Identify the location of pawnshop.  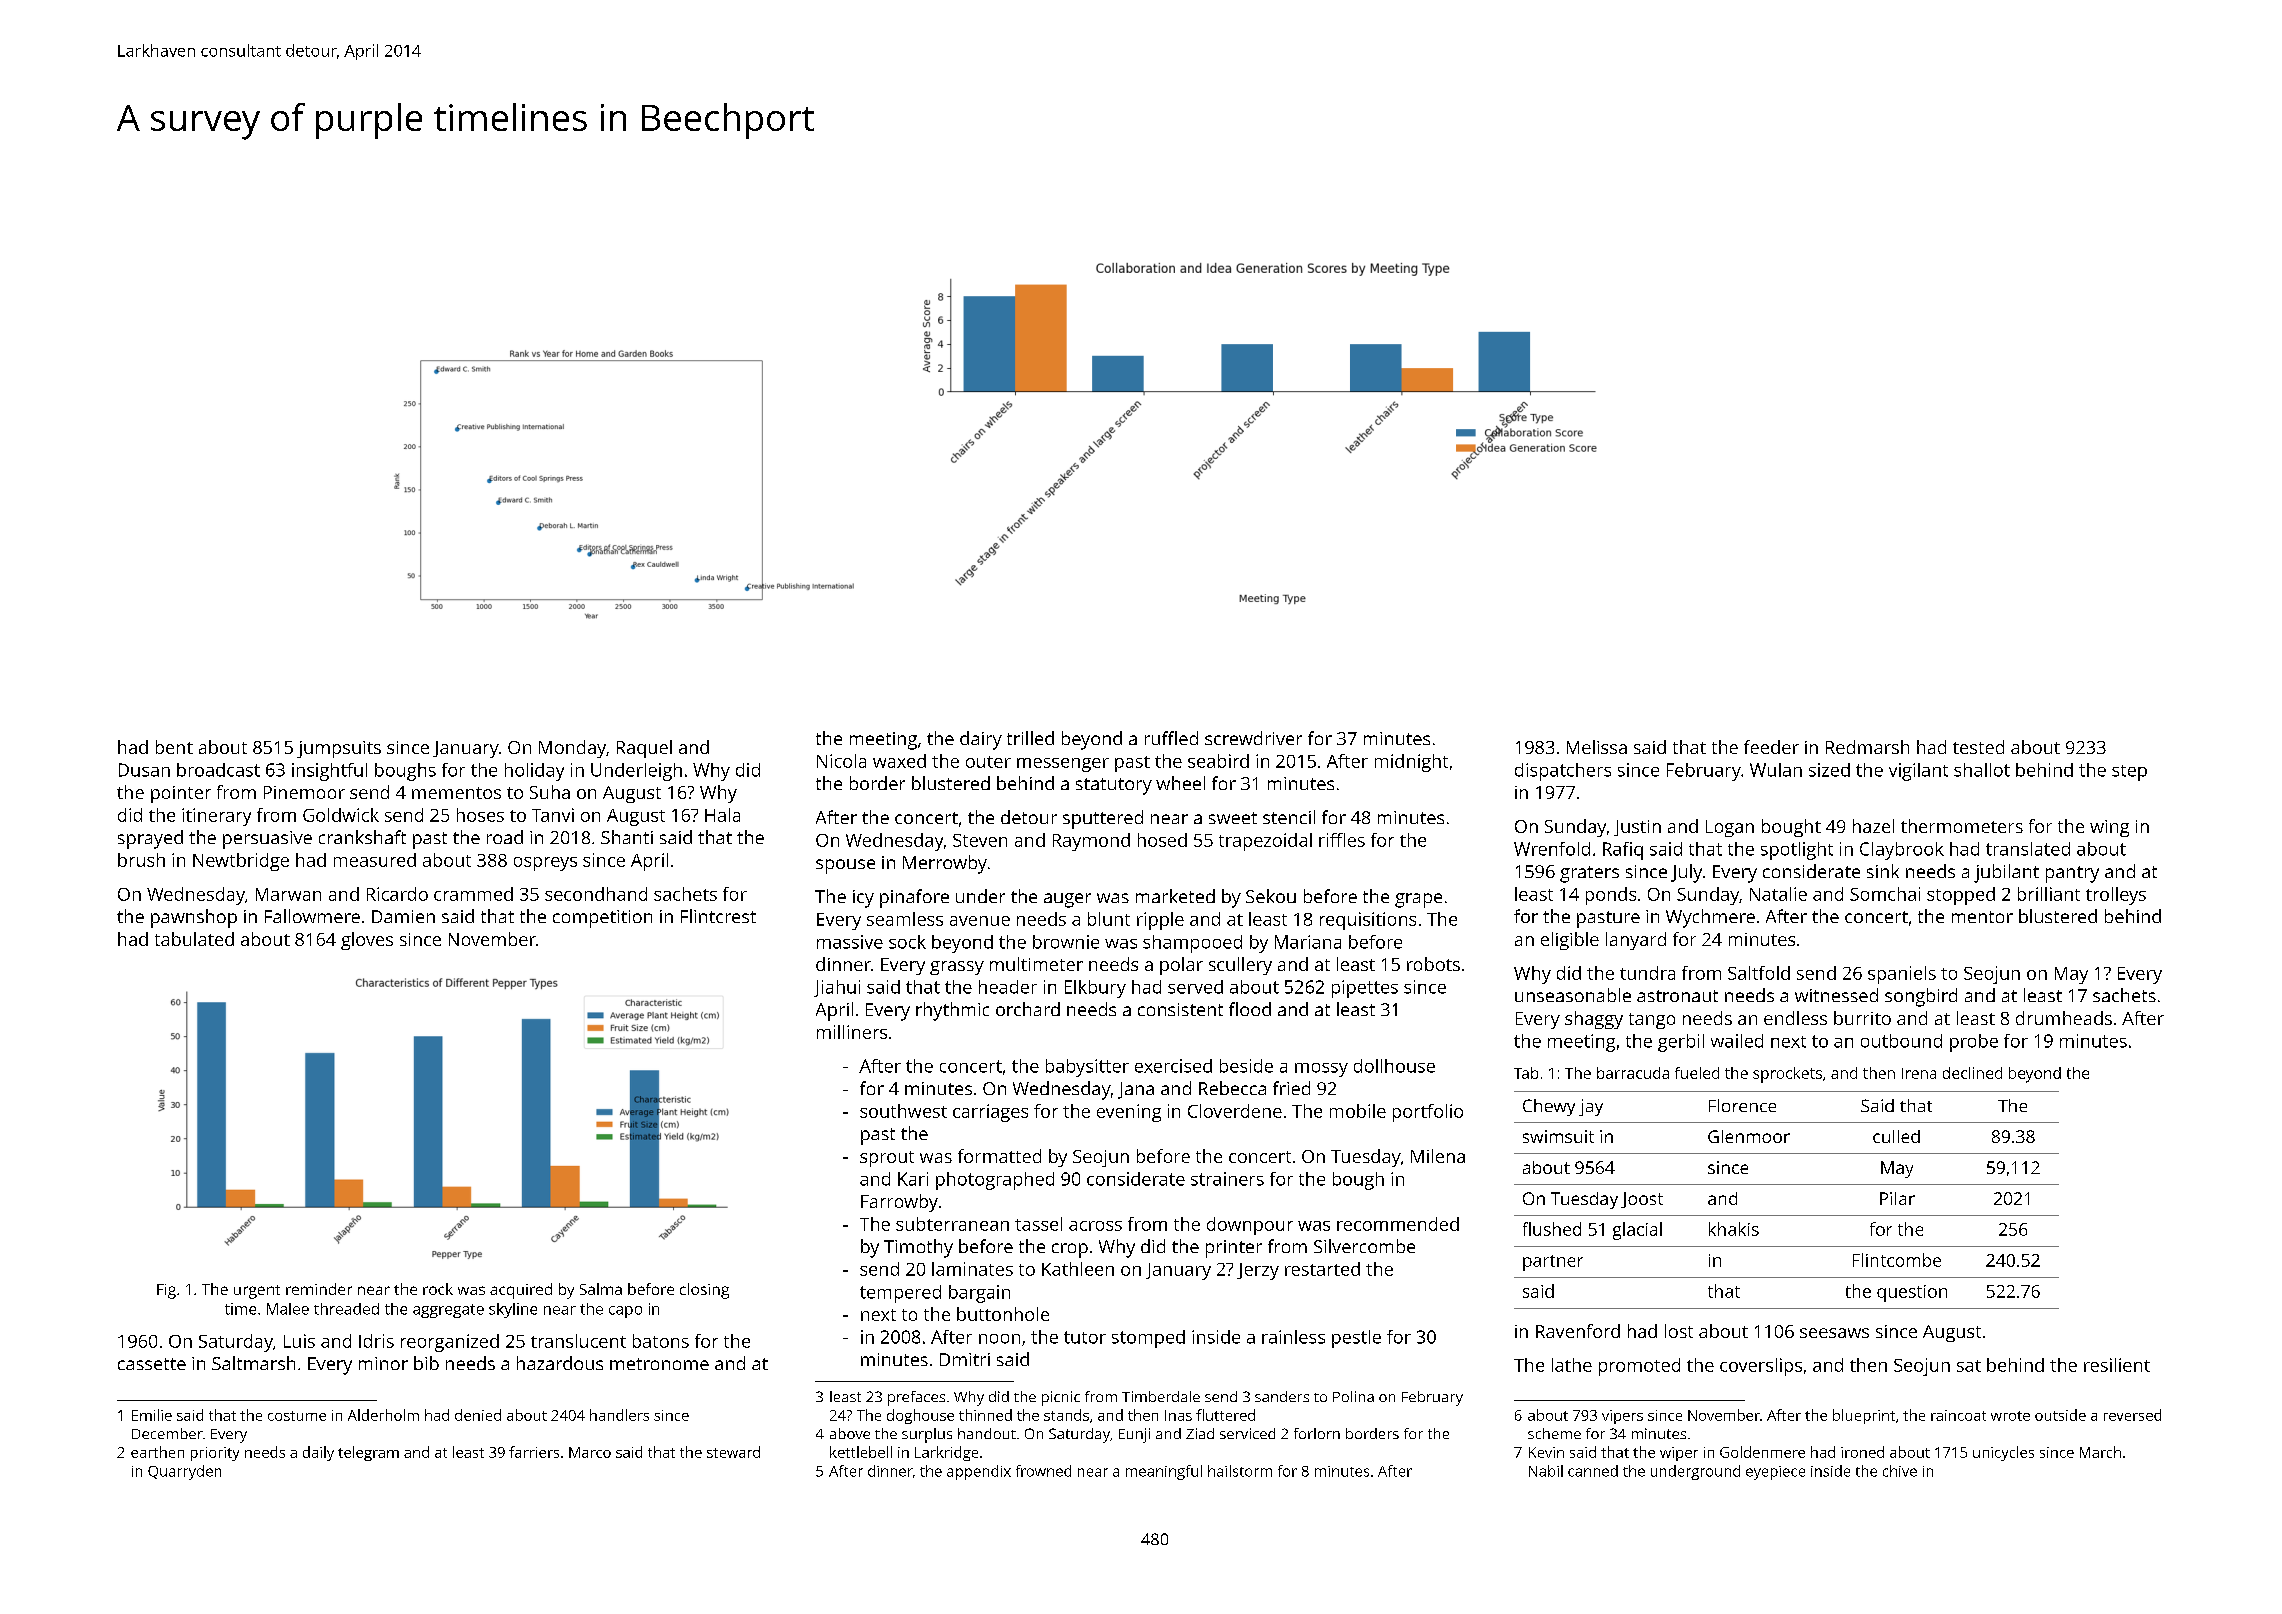
(194, 918).
